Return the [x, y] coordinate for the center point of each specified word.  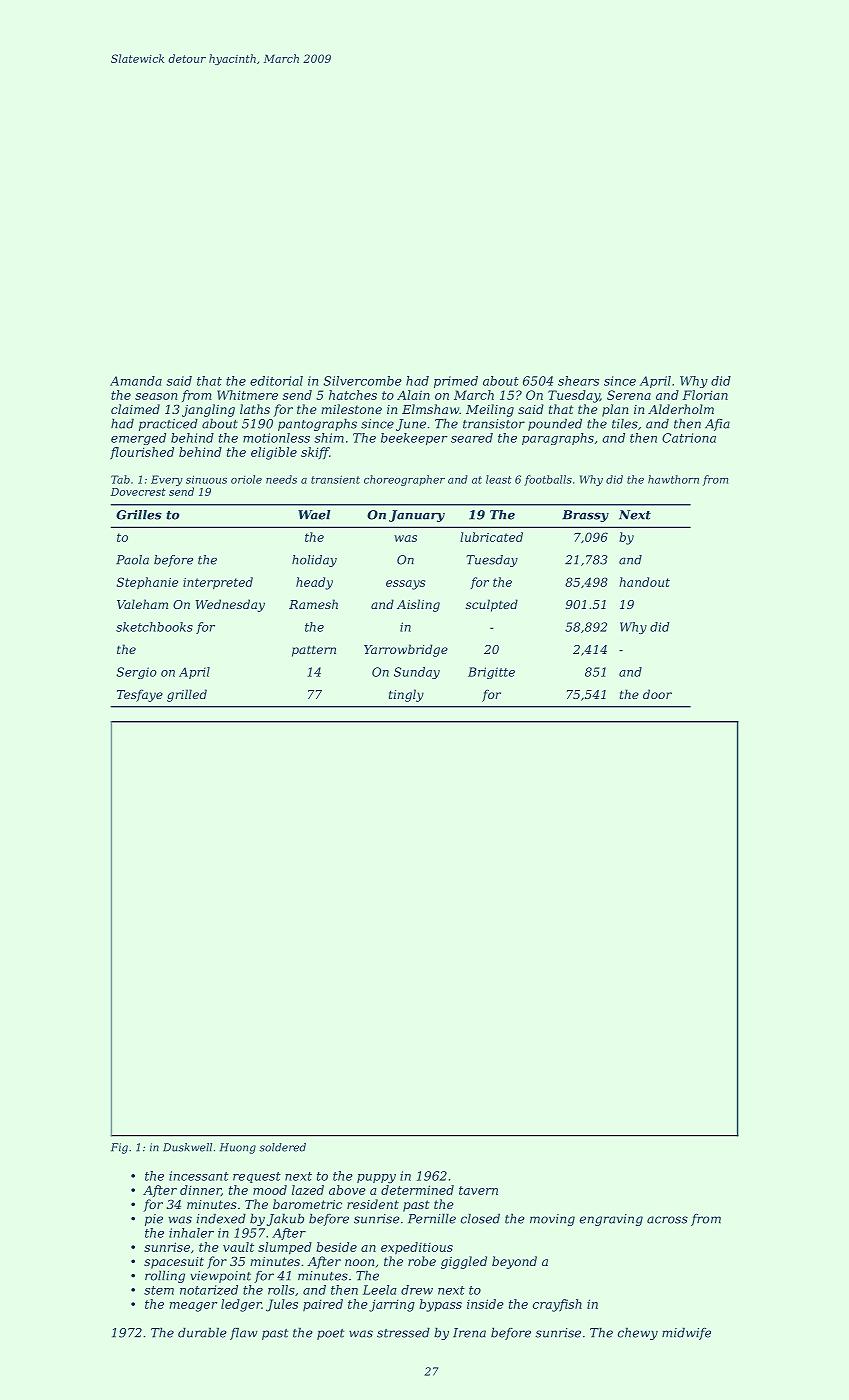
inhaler [191, 1233]
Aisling [418, 605]
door [657, 694]
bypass [440, 1305]
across [667, 1220]
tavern [478, 1190]
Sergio [136, 673]
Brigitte [491, 673]
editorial [276, 381]
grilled [187, 695]
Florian [705, 395]
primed [456, 382]
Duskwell [187, 1147]
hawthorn [673, 479]
